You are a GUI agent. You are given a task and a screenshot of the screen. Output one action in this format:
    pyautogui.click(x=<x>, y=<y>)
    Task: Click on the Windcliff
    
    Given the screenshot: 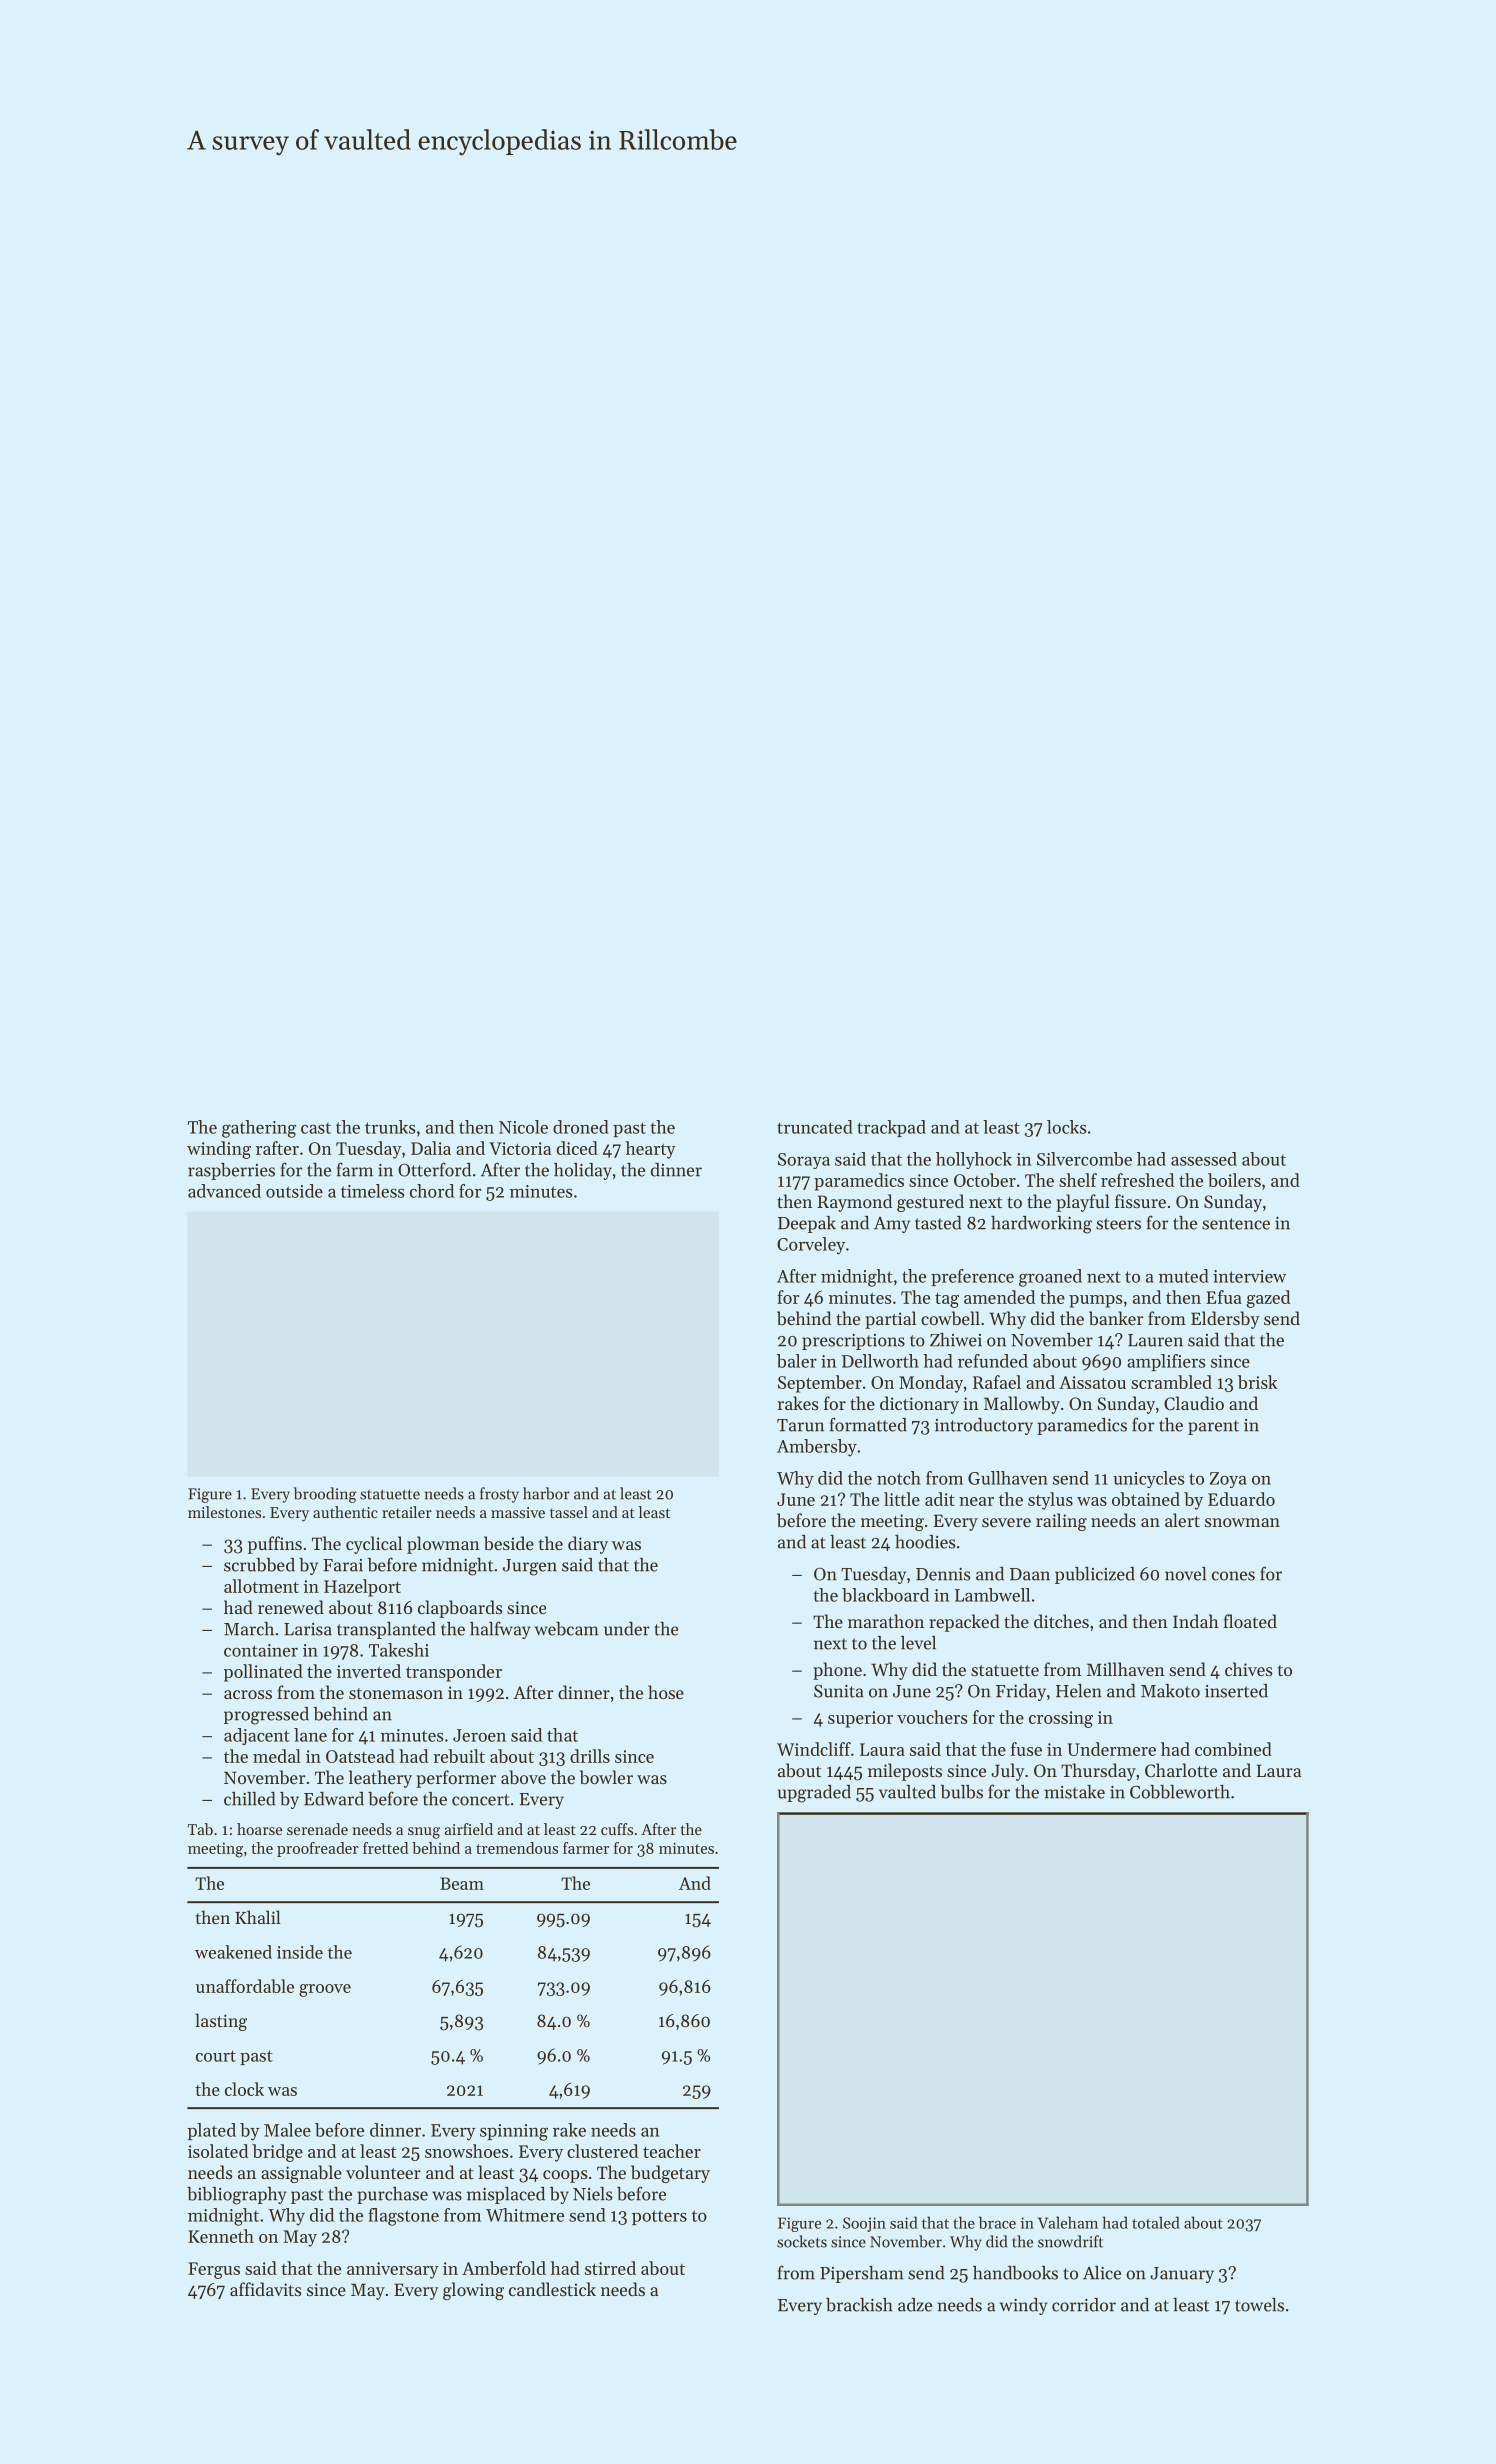 What is the action you would take?
    pyautogui.click(x=814, y=1749)
